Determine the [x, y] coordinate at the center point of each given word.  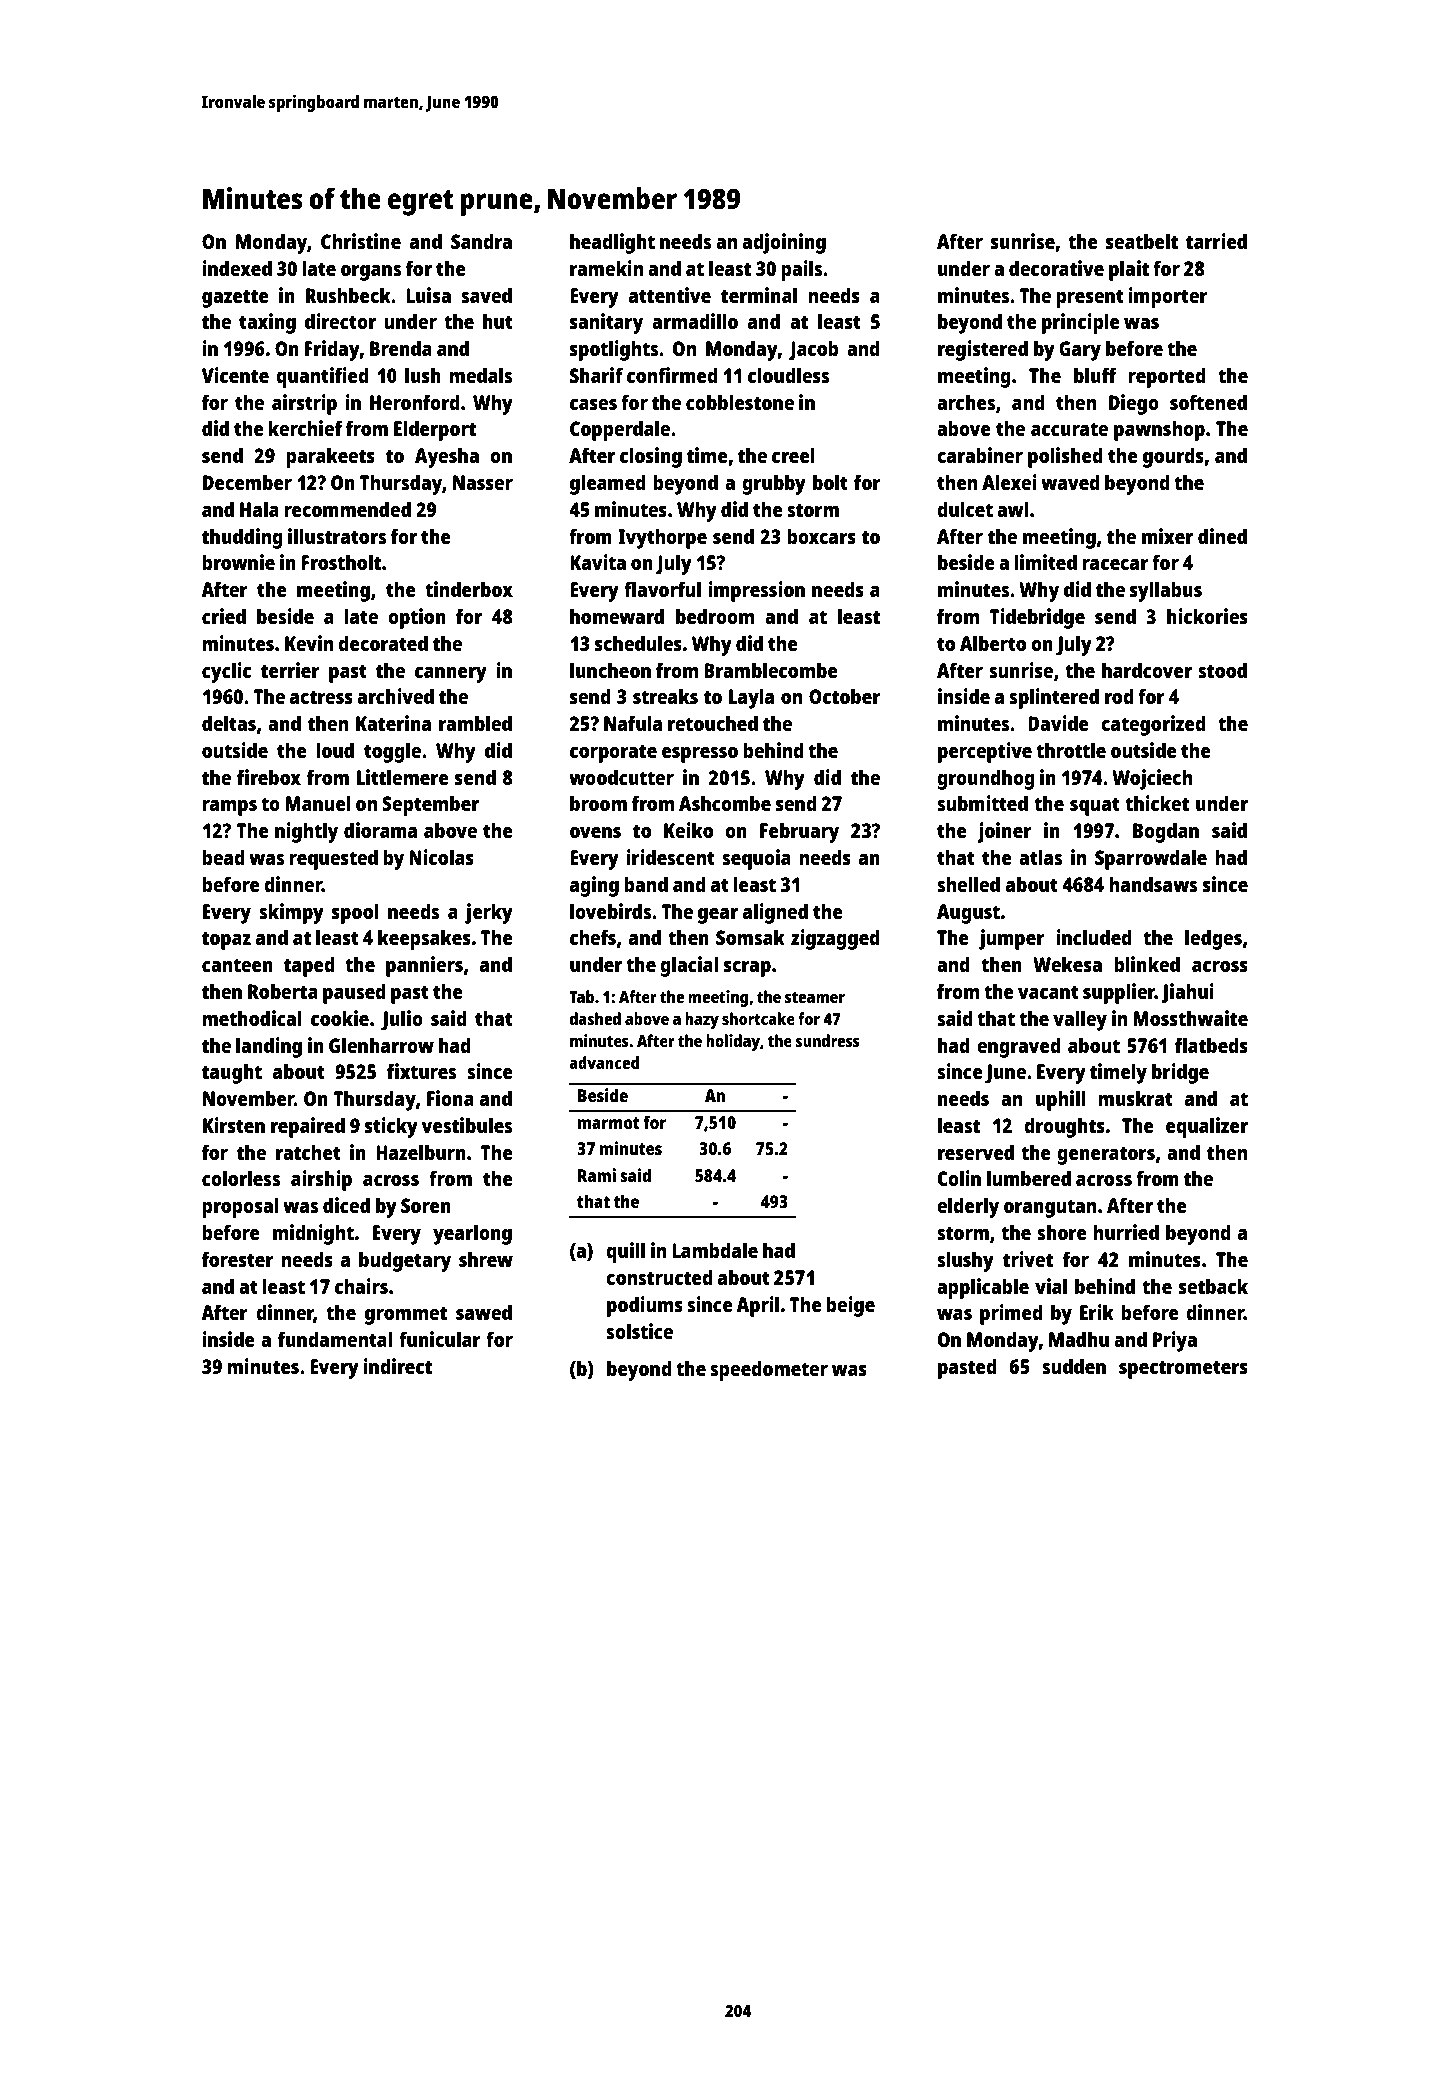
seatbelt [1142, 241]
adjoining [784, 243]
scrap [747, 969]
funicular [440, 1339]
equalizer [1207, 1127]
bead [223, 857]
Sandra [481, 241]
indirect [397, 1366]
